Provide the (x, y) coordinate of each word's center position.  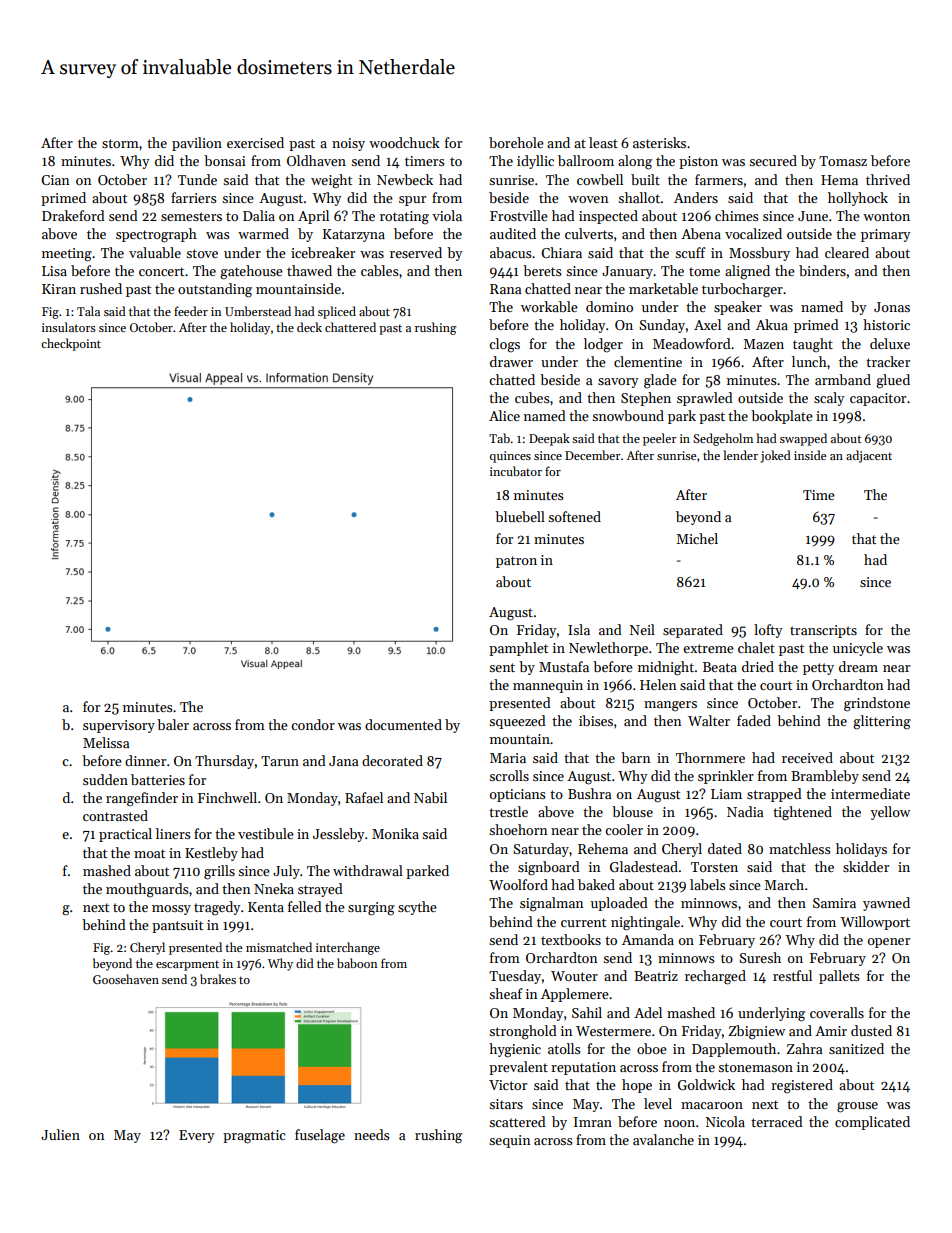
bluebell (520, 516)
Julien (60, 1134)
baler (173, 724)
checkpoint (71, 344)
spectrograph (156, 235)
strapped (774, 795)
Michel (697, 538)
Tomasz (843, 161)
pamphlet (518, 649)
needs (372, 1134)
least (603, 142)
